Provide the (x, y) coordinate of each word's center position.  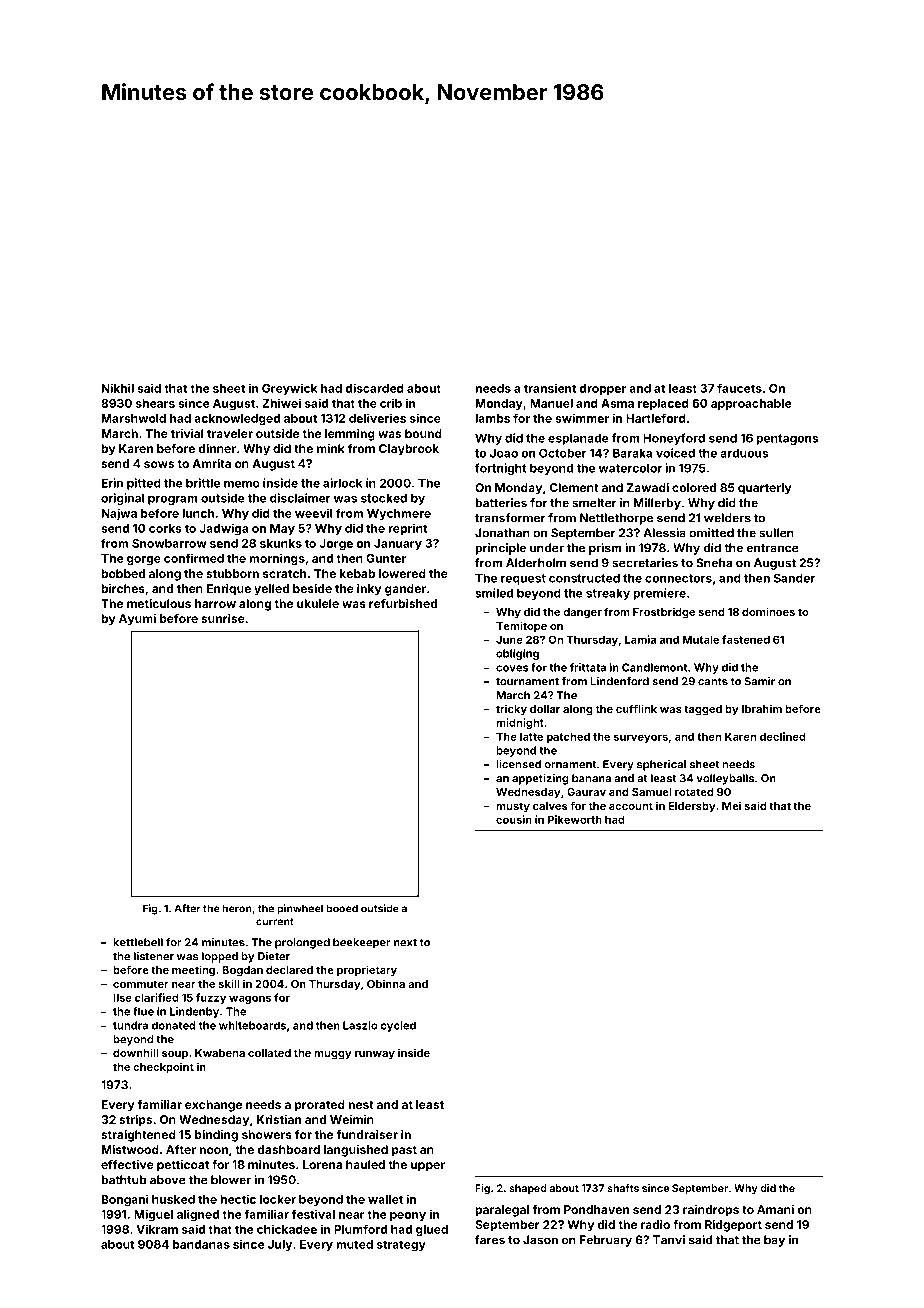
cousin (514, 819)
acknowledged (237, 420)
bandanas (201, 1244)
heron (237, 908)
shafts (623, 1188)
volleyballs (725, 779)
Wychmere (399, 514)
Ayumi (137, 620)
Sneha (714, 563)
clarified (157, 997)
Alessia (665, 533)
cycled (398, 1026)
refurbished (403, 603)
